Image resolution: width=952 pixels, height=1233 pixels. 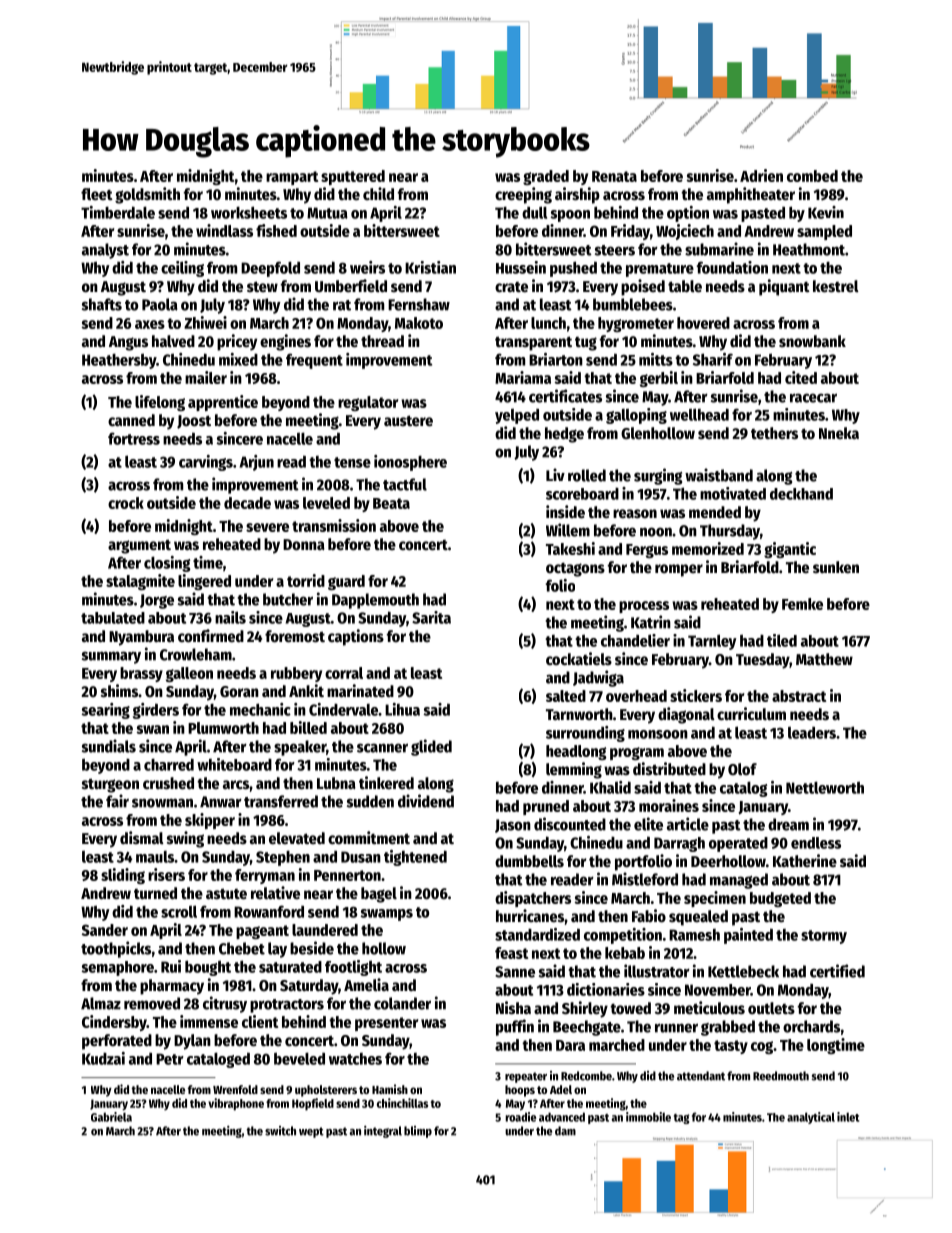 What do you see at coordinates (192, 1042) in the screenshot?
I see `Dylan` at bounding box center [192, 1042].
